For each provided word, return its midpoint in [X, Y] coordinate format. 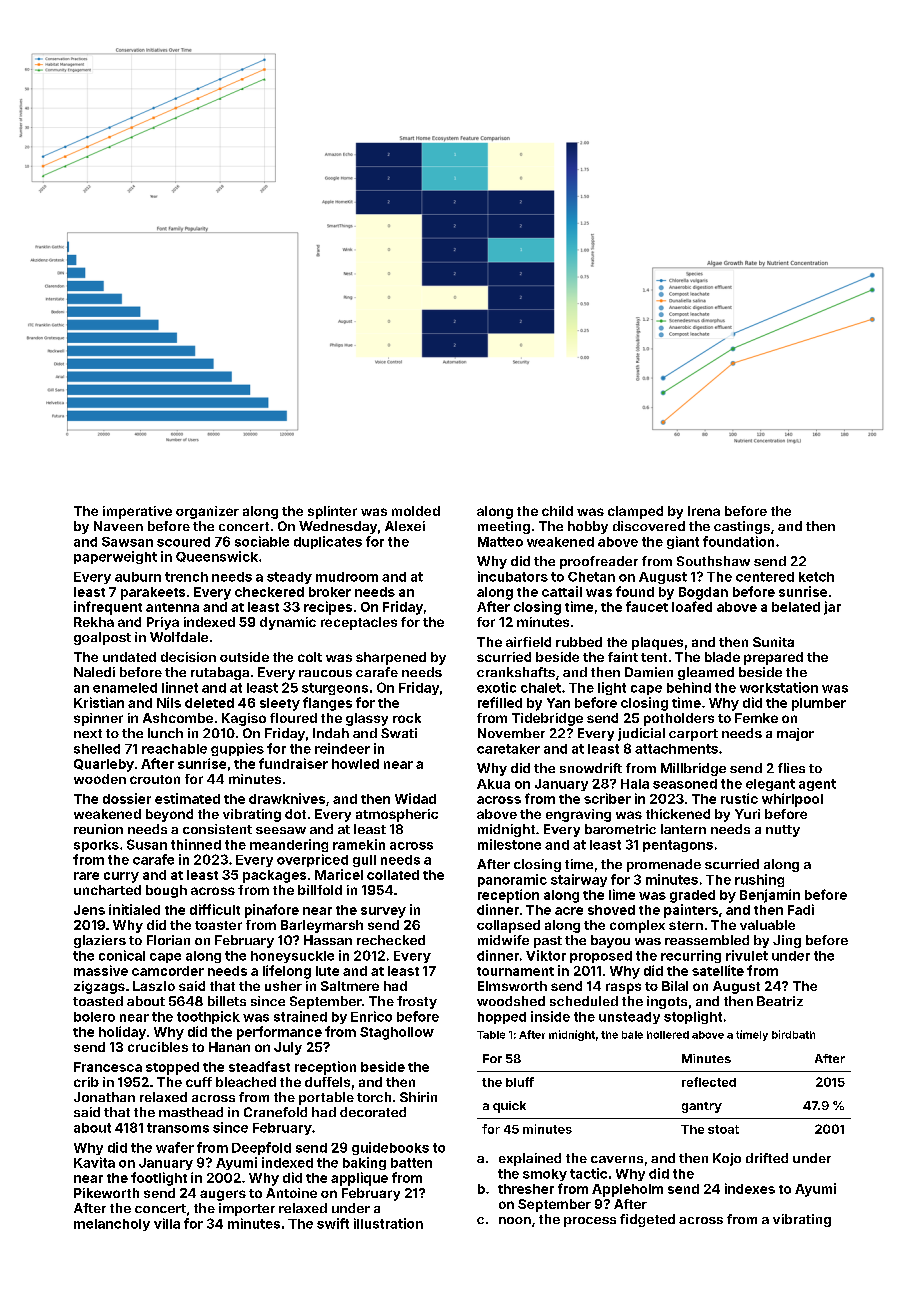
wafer [175, 1147]
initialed [134, 909]
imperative [137, 512]
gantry [702, 1107]
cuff [199, 1082]
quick [509, 1107]
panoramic [512, 880]
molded [416, 511]
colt [310, 657]
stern [686, 925]
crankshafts [516, 672]
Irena [704, 511]
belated [796, 607]
